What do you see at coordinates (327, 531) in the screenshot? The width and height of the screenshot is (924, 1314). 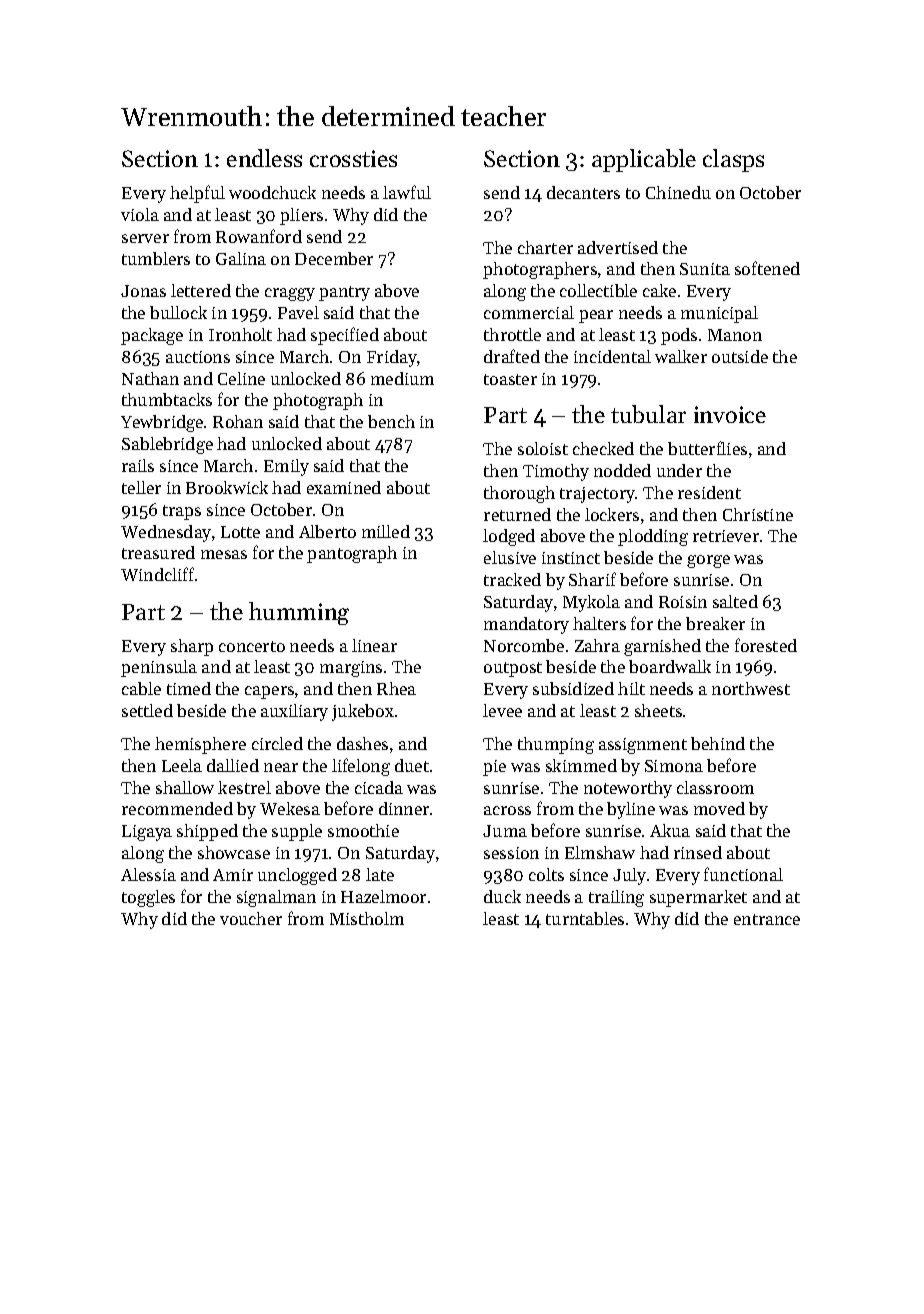 I see `Alberto` at bounding box center [327, 531].
